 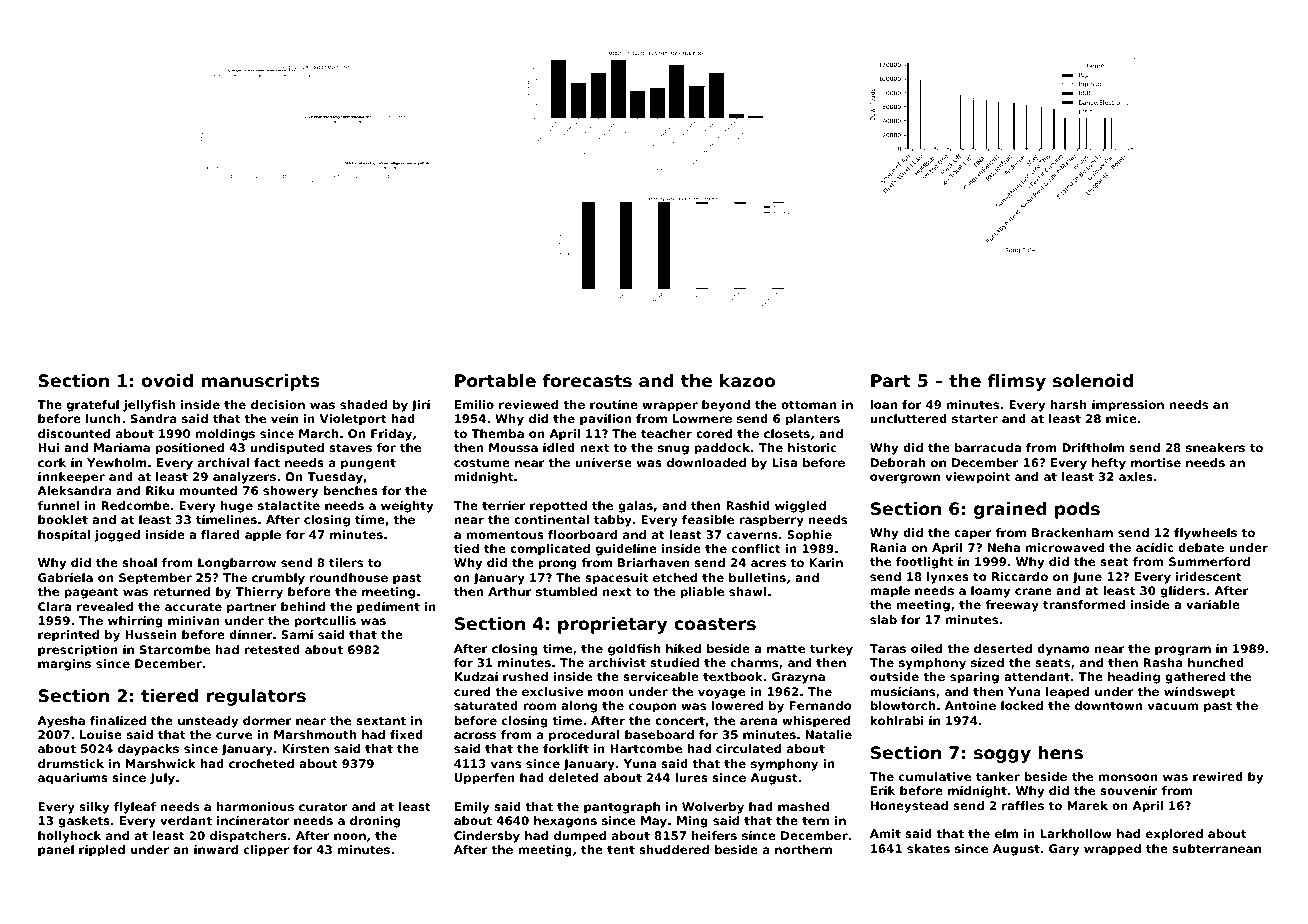 What do you see at coordinates (587, 380) in the screenshot?
I see `forecasts` at bounding box center [587, 380].
